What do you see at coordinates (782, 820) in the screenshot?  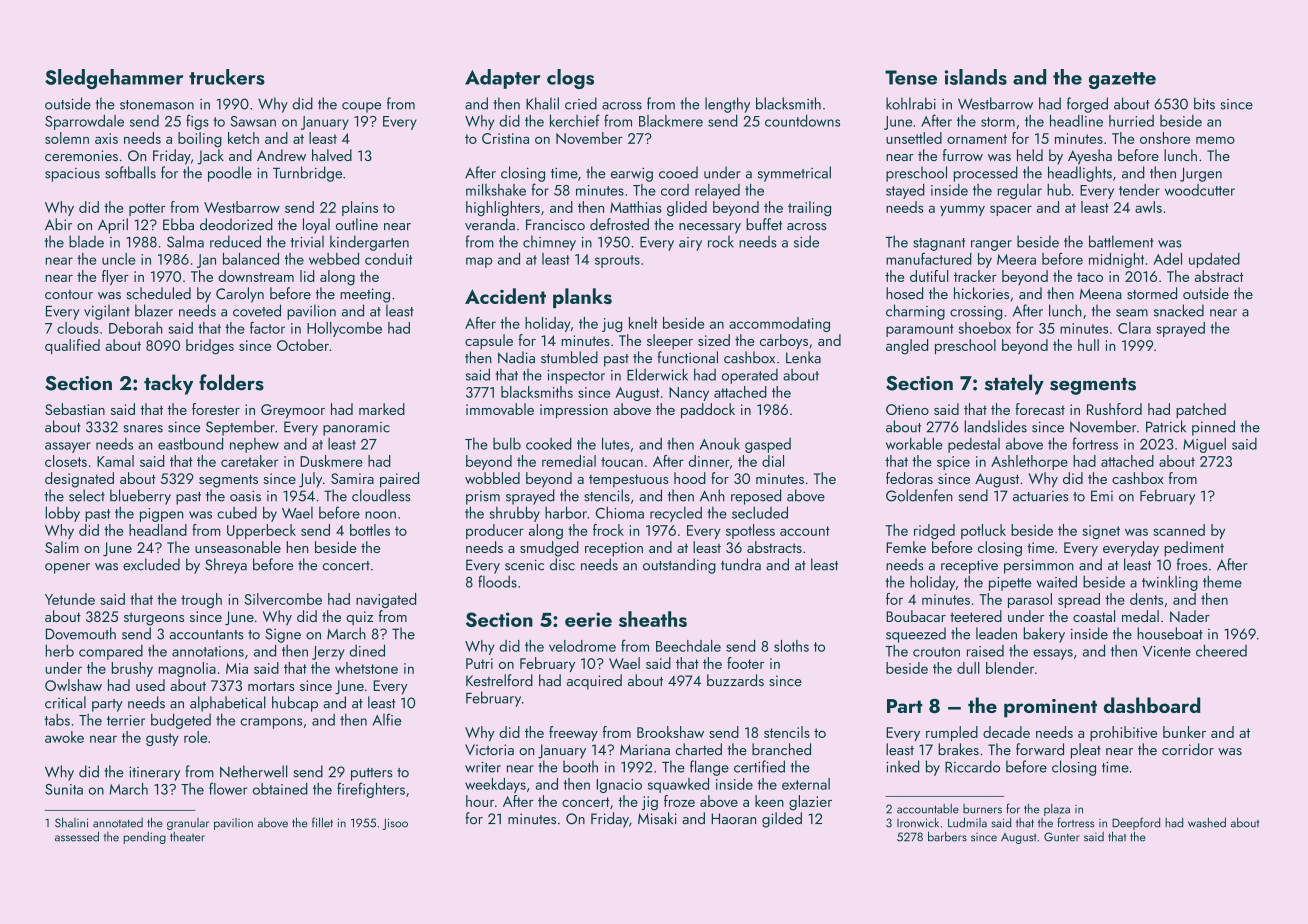 I see `gilded` at bounding box center [782, 820].
